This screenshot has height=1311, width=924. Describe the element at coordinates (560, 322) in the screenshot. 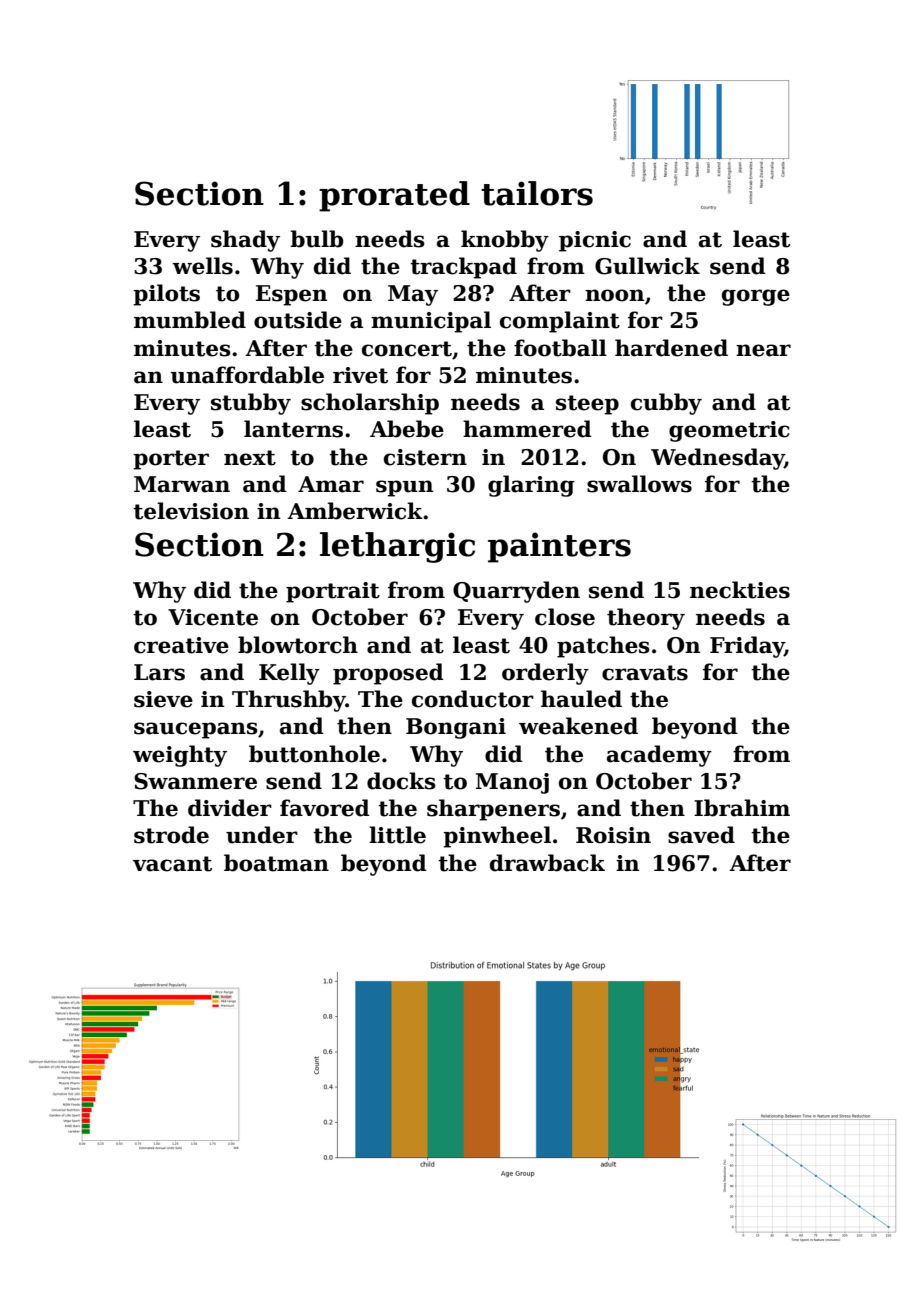

I see `complaint` at that location.
